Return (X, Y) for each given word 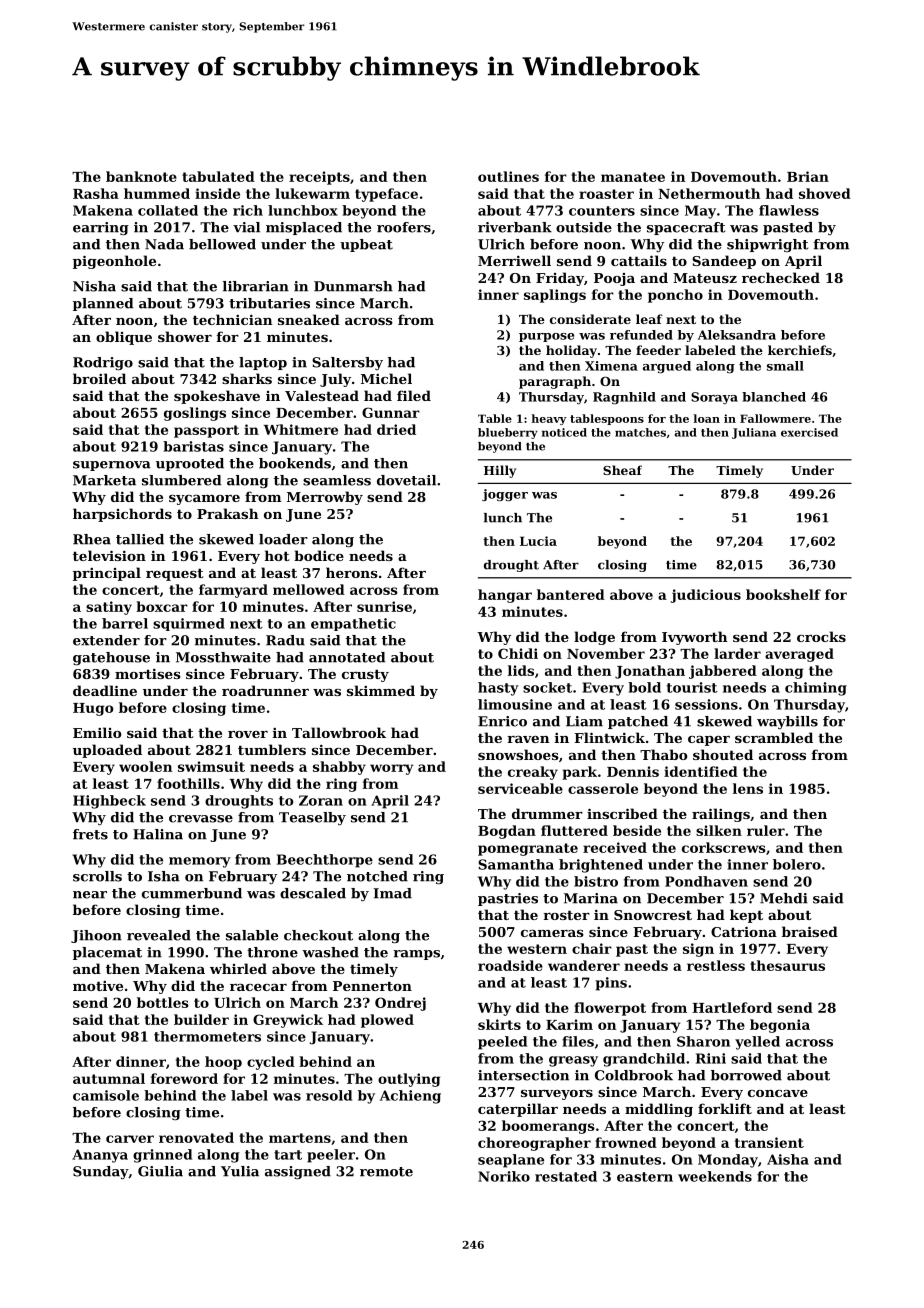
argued (667, 367)
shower (185, 336)
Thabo (663, 754)
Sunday (100, 1172)
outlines (508, 176)
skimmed (381, 690)
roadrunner (265, 690)
